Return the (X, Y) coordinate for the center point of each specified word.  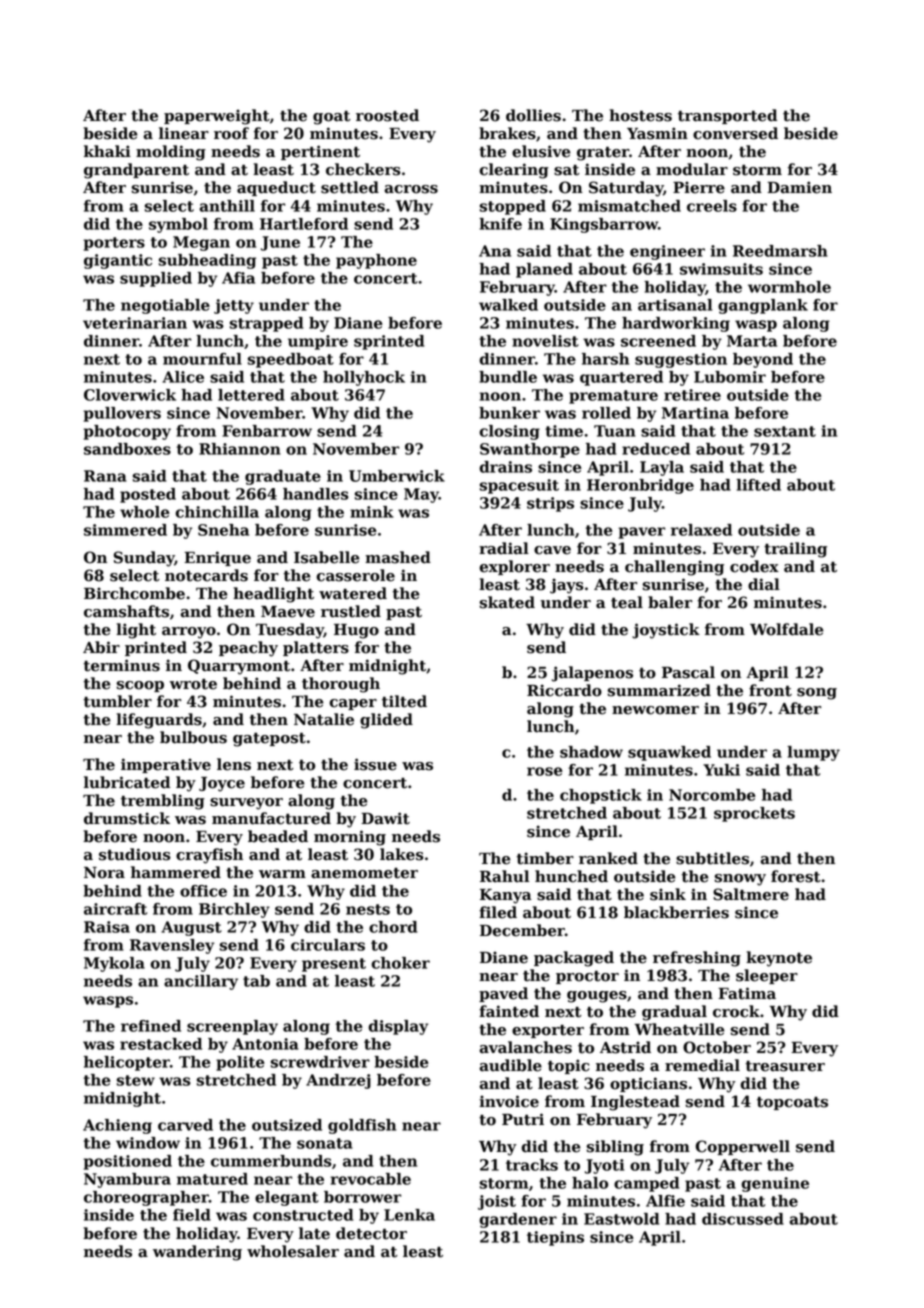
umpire (318, 342)
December (522, 930)
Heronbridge (640, 486)
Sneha (223, 530)
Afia (238, 278)
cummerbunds (271, 1161)
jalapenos (592, 674)
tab (256, 981)
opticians (648, 1084)
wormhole (789, 287)
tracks (532, 1165)
